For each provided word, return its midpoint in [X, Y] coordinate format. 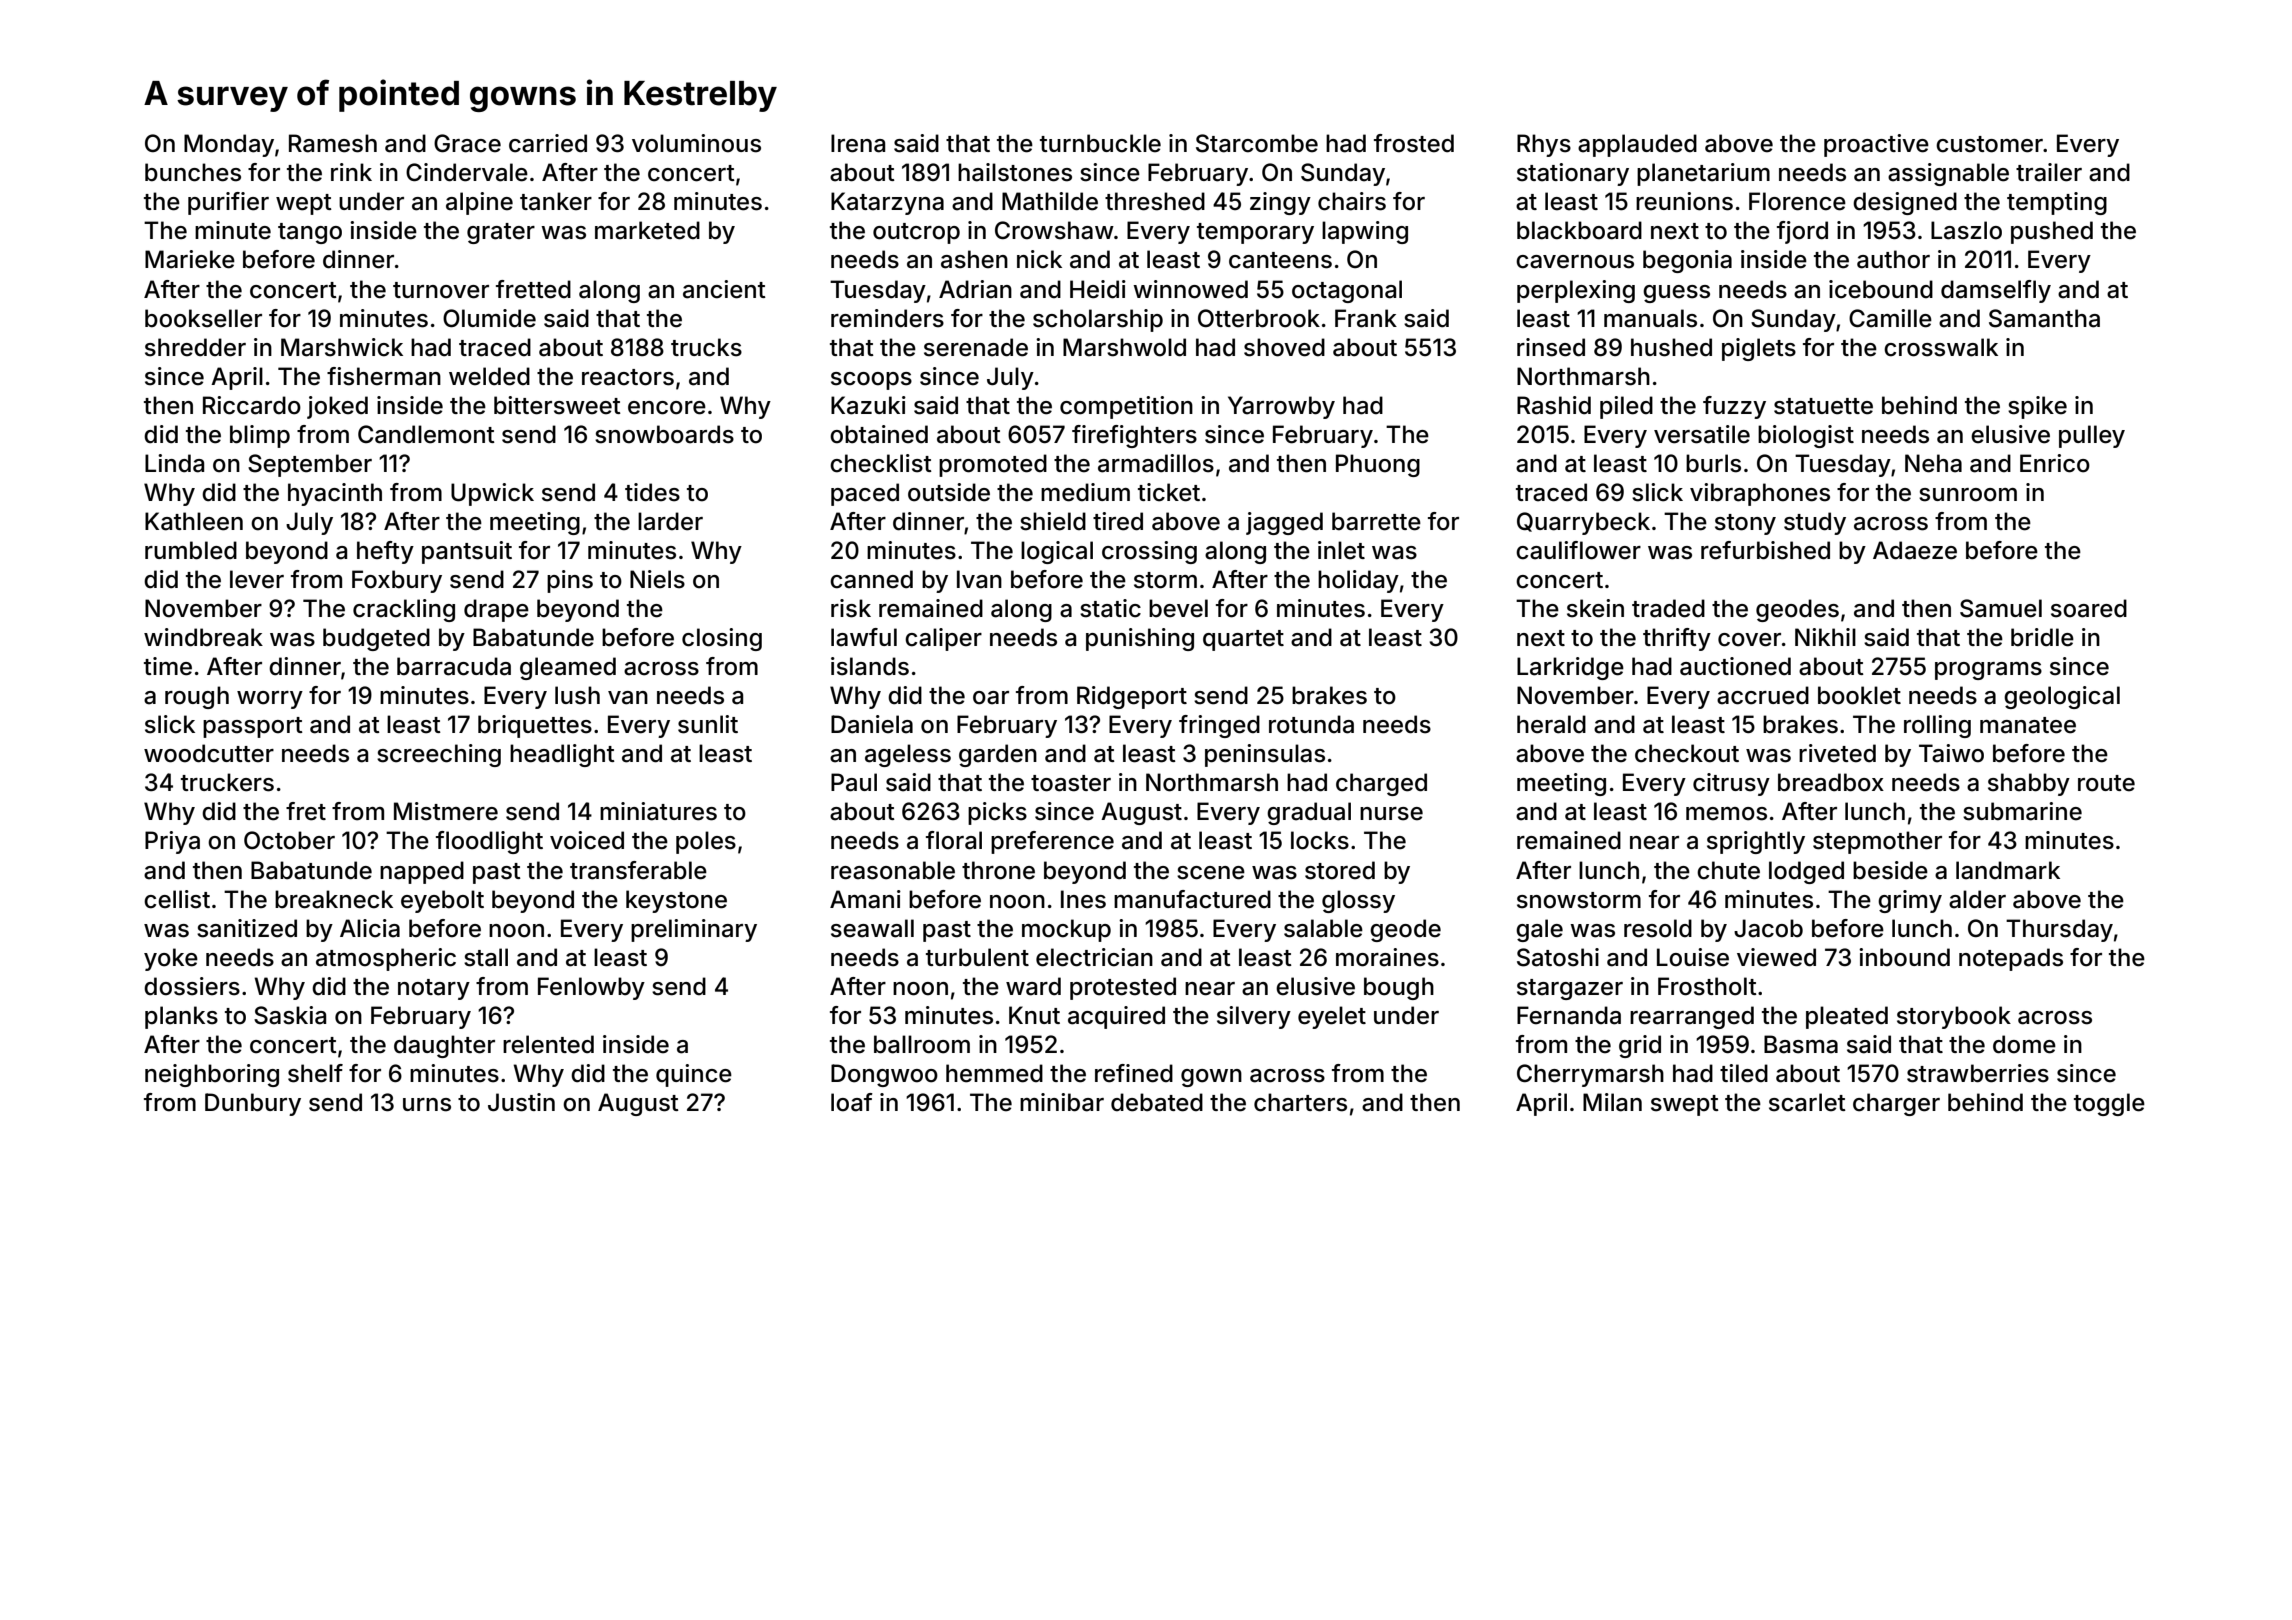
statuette [1823, 406]
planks [181, 1017]
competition [1126, 407]
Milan [1612, 1102]
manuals [1650, 318]
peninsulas [1265, 755]
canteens [1280, 260]
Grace [467, 143]
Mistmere [446, 811]
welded [489, 376]
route [2106, 783]
